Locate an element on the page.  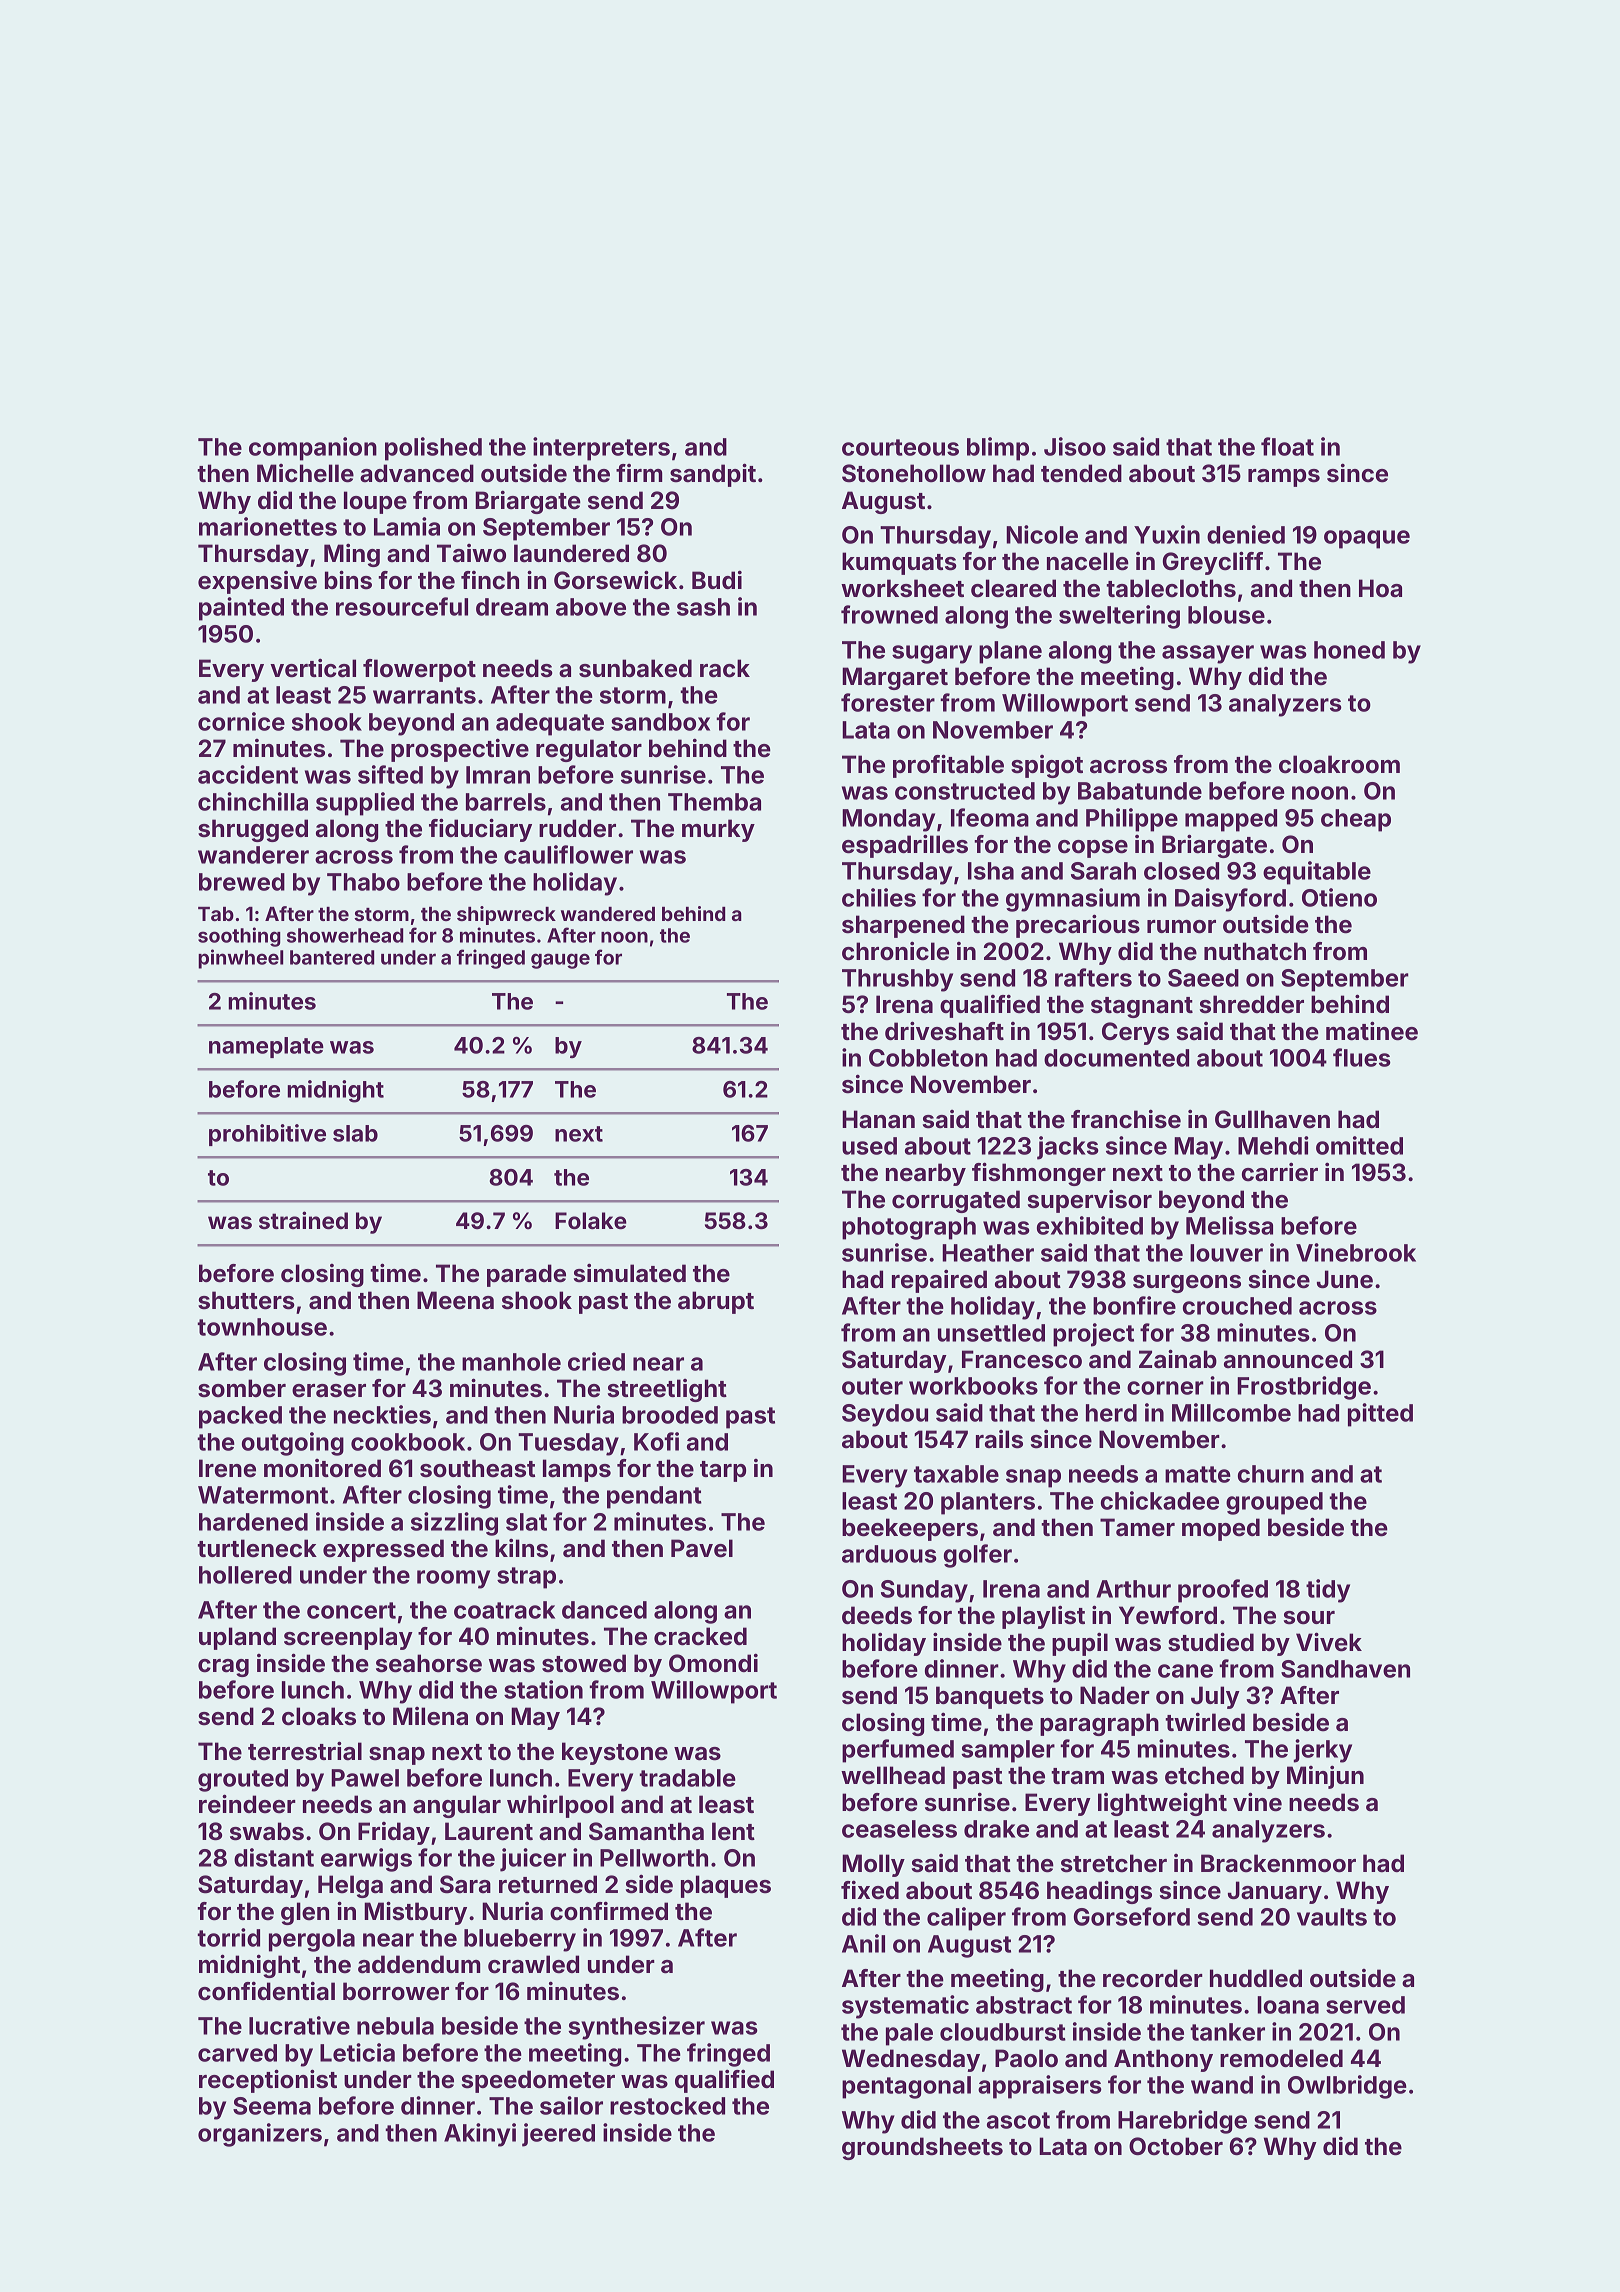
flues is located at coordinates (1362, 1057).
